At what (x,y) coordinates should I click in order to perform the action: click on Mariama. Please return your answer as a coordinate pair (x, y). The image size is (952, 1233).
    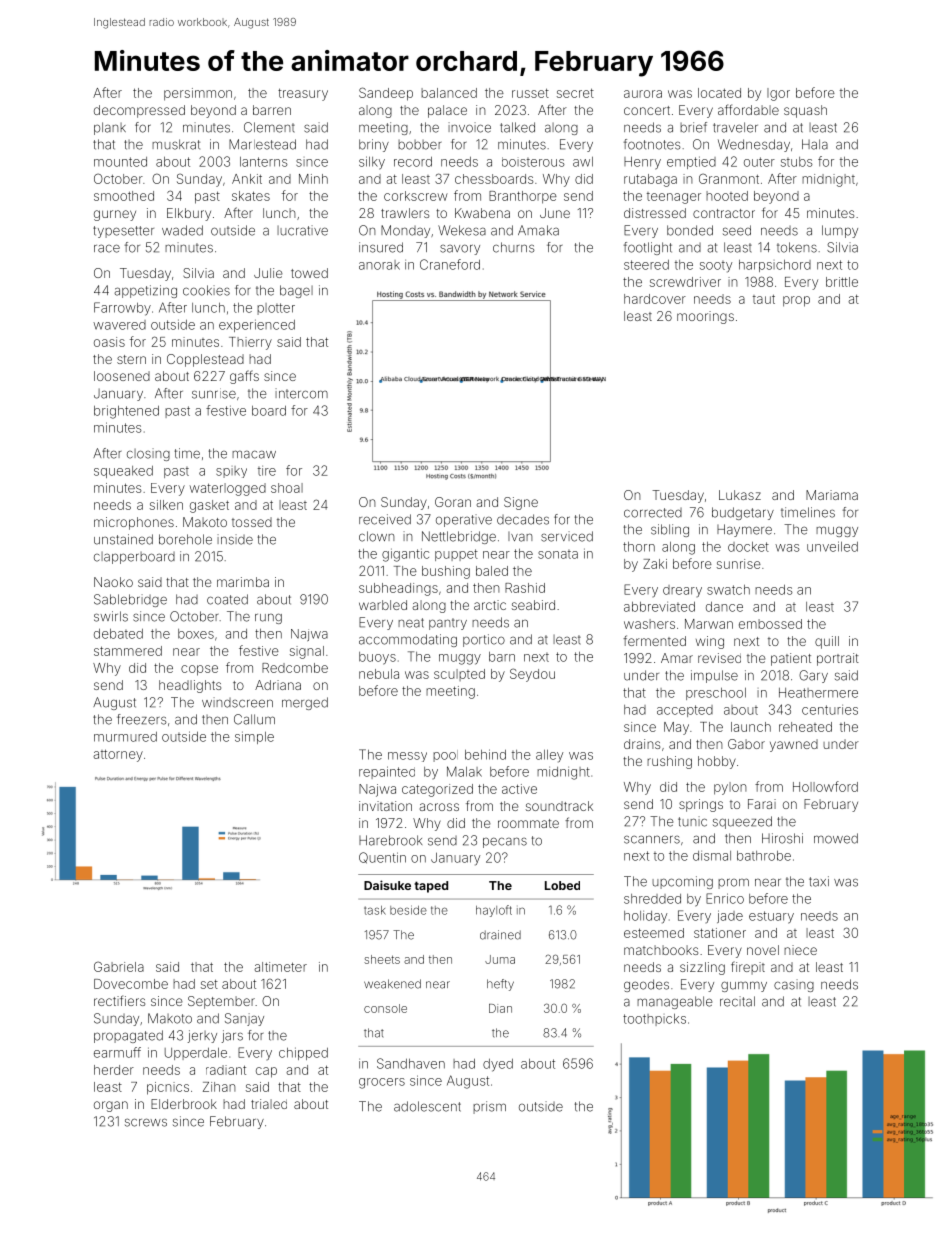
    Looking at the image, I should click on (832, 495).
